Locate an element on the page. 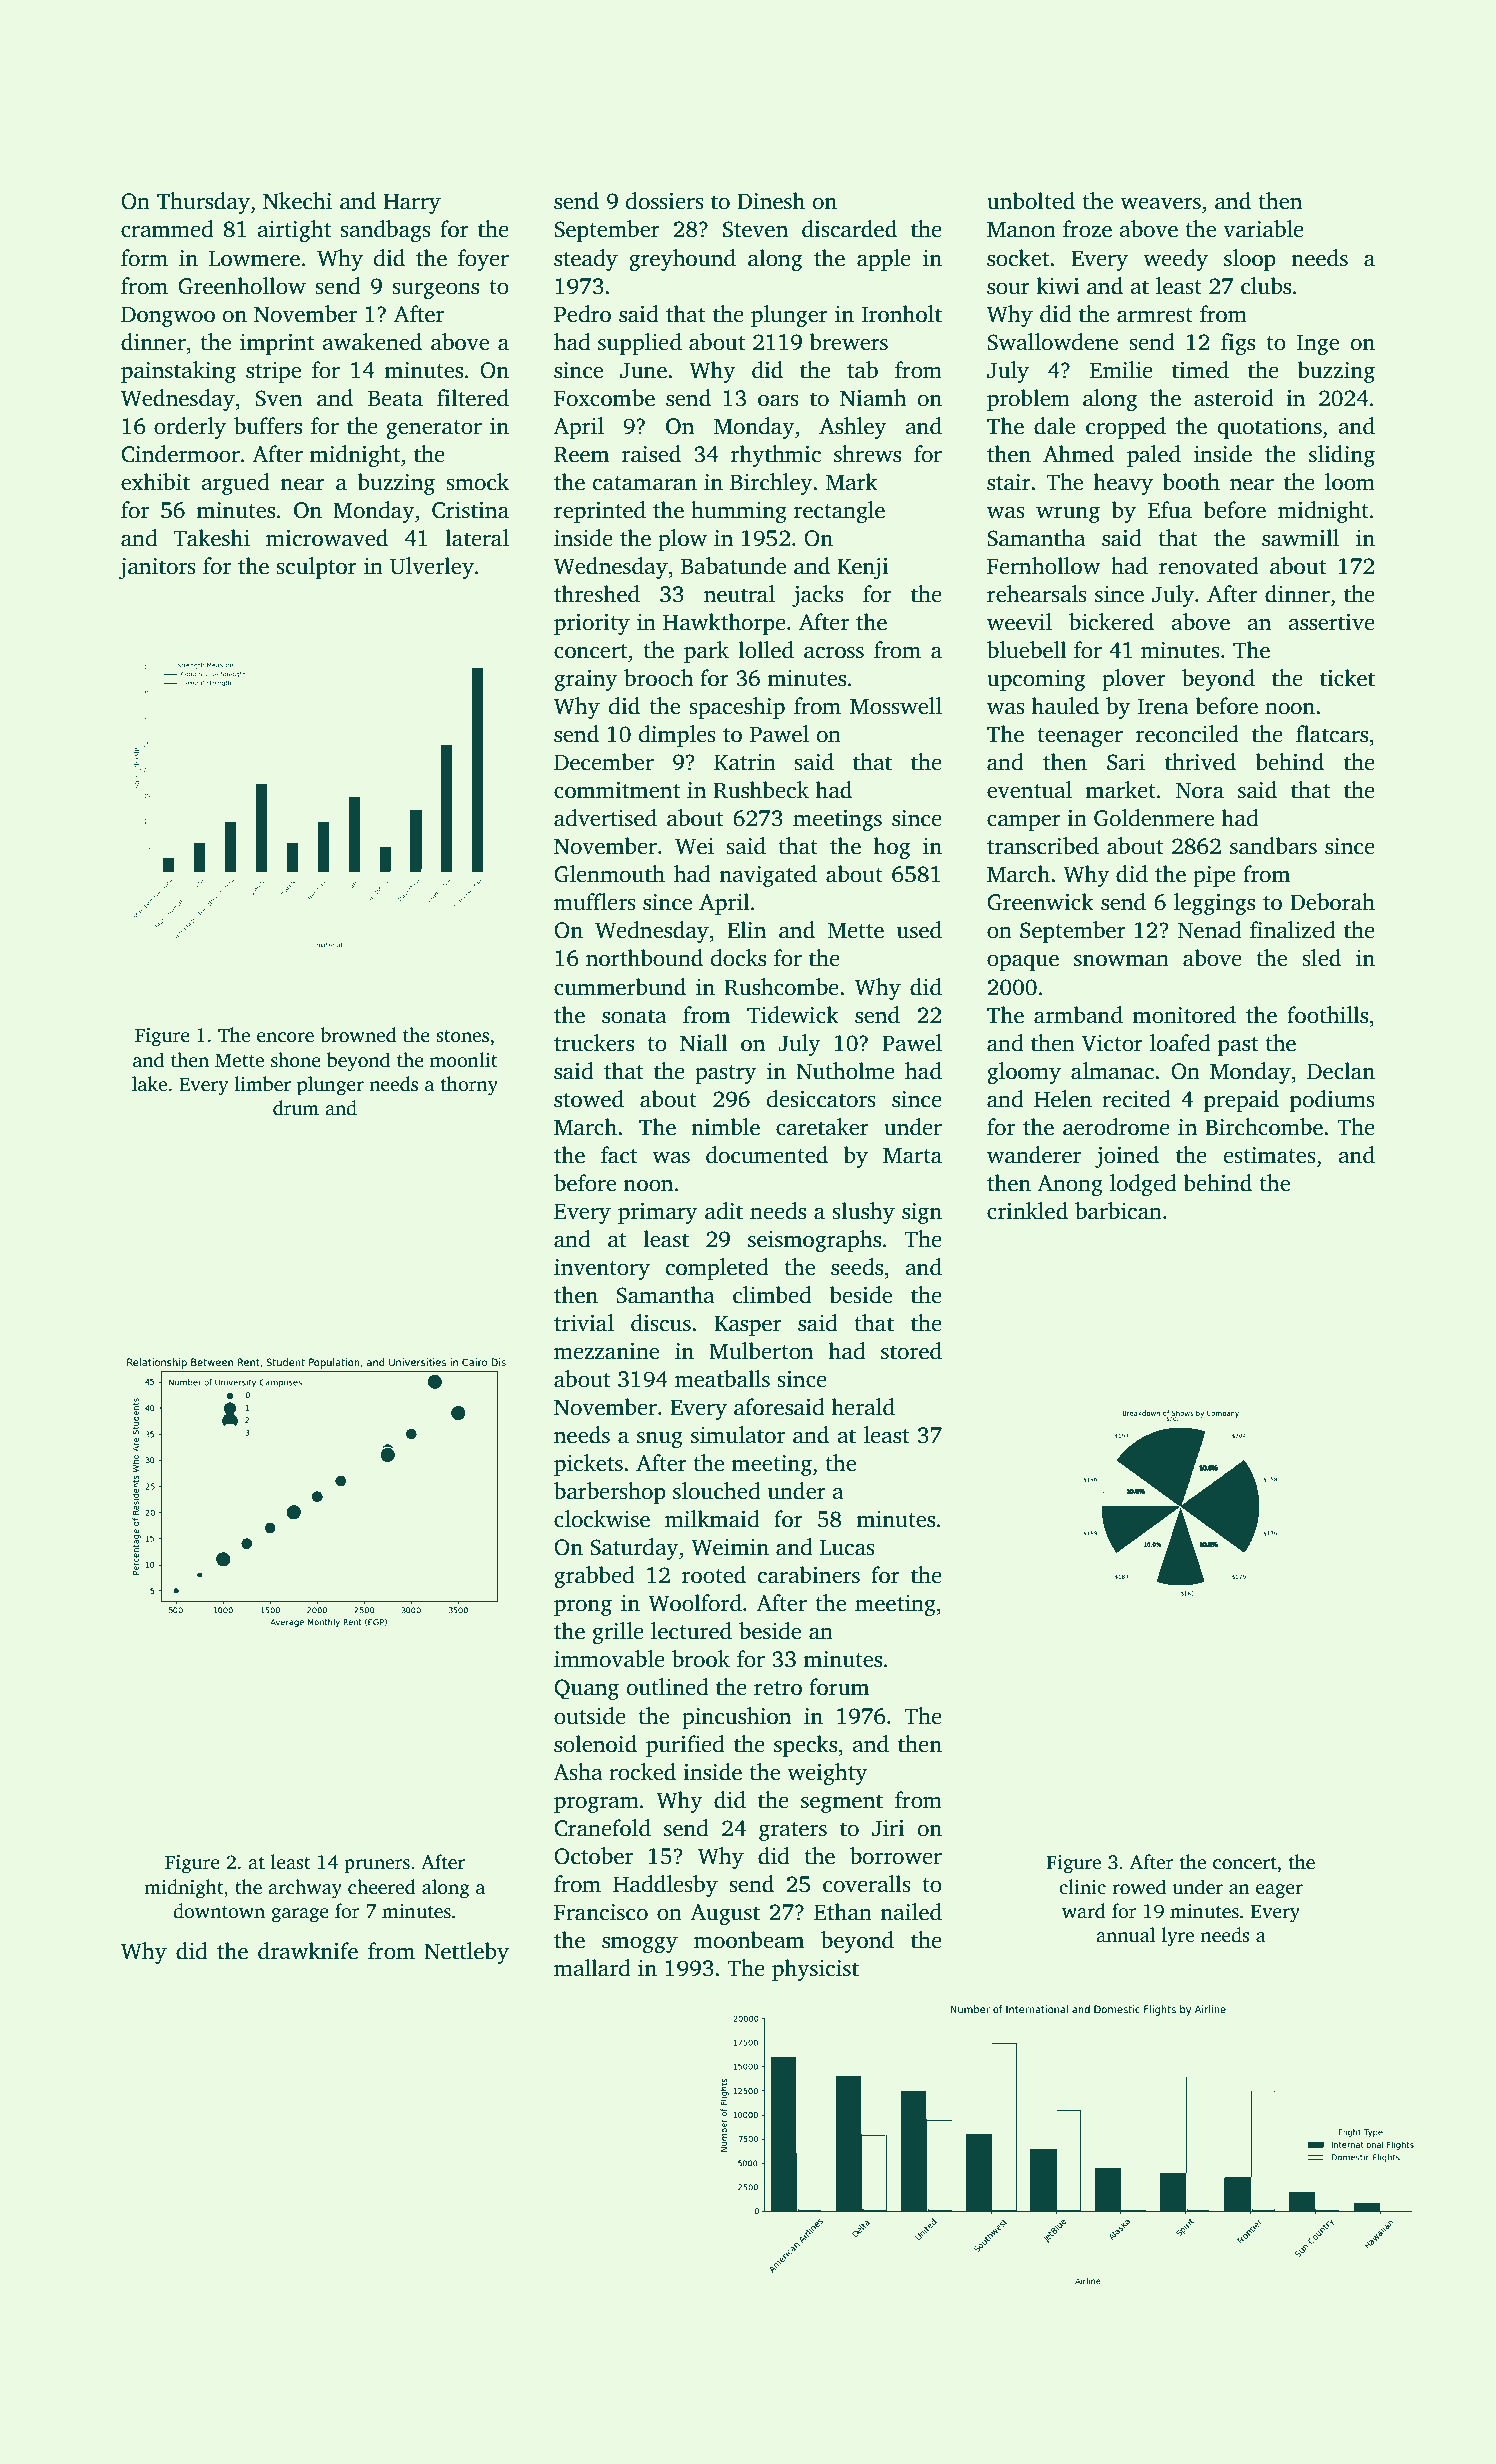 This page has width=1496, height=2464. surgeons is located at coordinates (436, 290).
